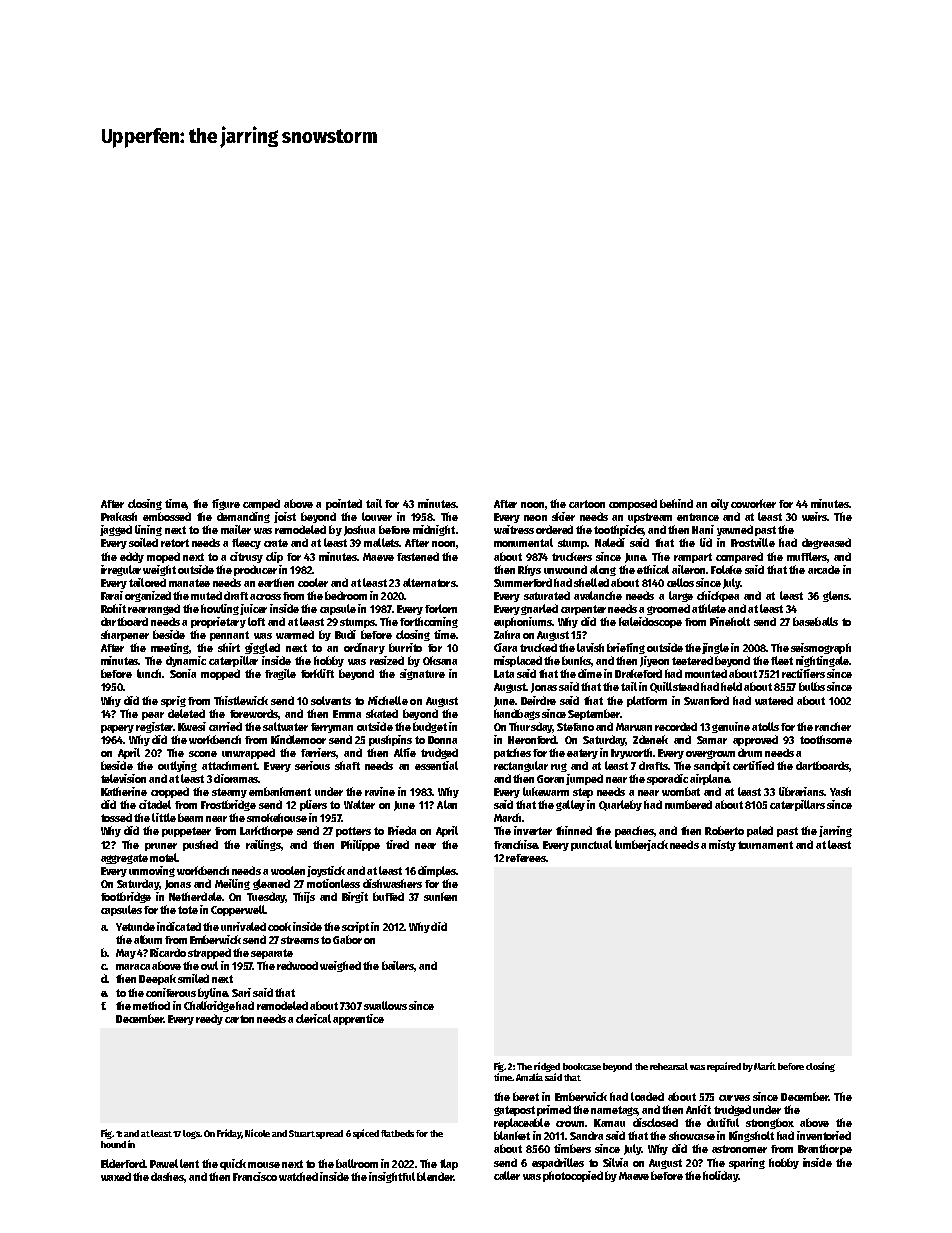  Describe the element at coordinates (669, 1066) in the image. I see `rehearsal` at that location.
